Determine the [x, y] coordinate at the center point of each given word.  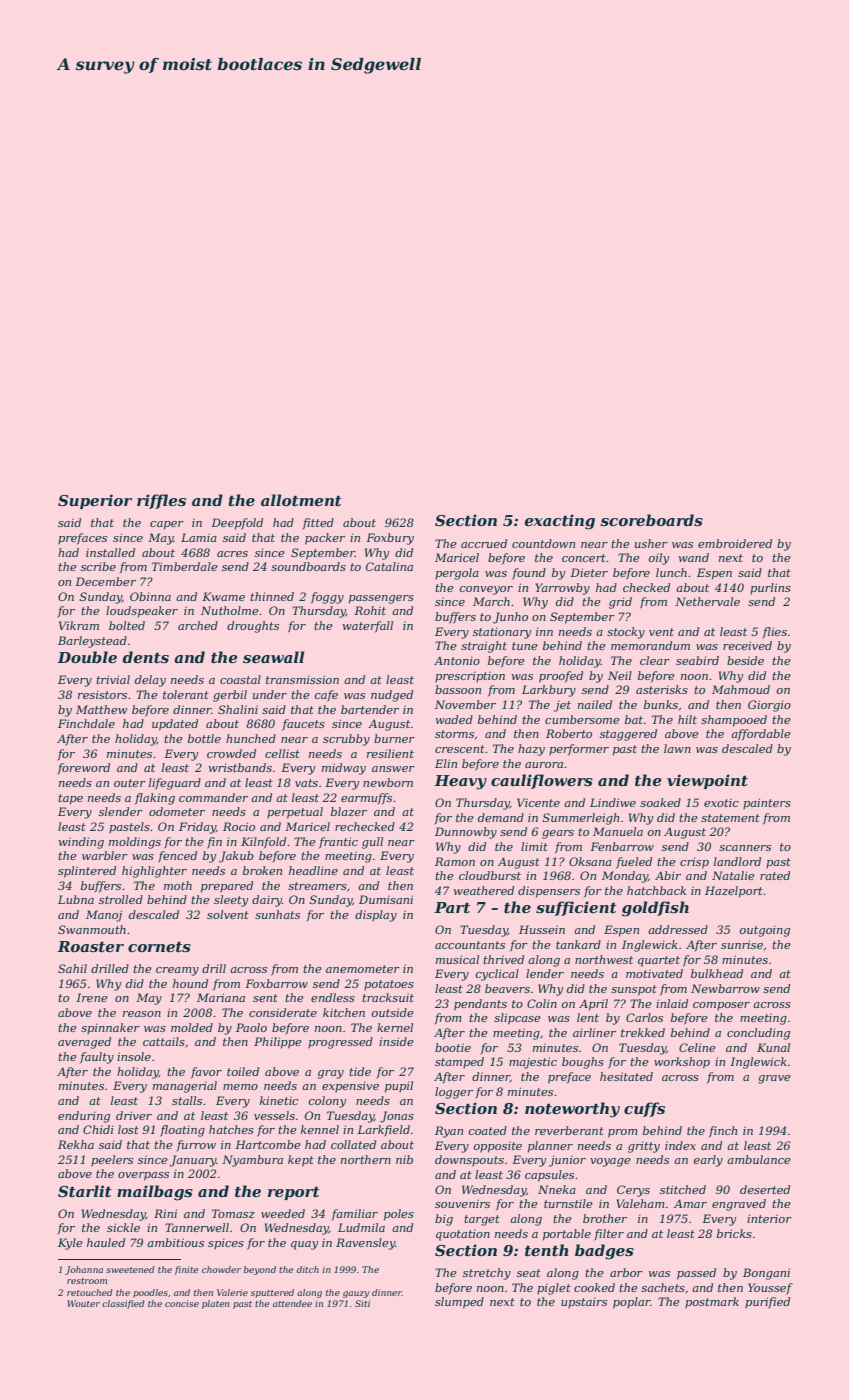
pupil [399, 1087]
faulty [97, 1058]
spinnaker [110, 1028]
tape [70, 799]
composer [721, 1006]
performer [579, 750]
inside [396, 1041]
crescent [460, 749]
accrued [484, 543]
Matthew [101, 709]
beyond [259, 1270]
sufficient [576, 908]
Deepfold [237, 524]
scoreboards [651, 520]
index [680, 1145]
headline [313, 870]
